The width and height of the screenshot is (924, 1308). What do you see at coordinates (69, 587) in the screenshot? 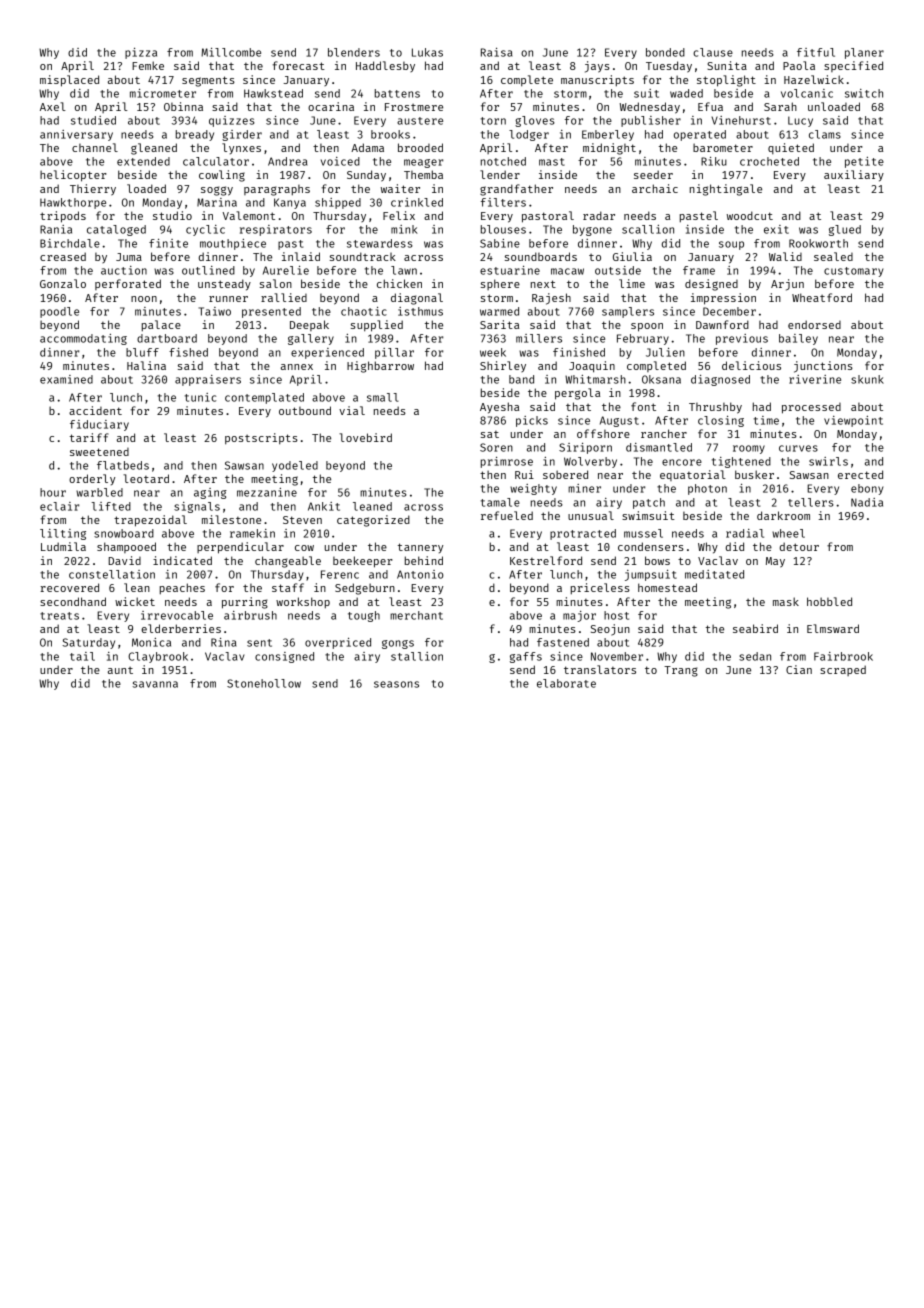
I see `recovered` at bounding box center [69, 587].
